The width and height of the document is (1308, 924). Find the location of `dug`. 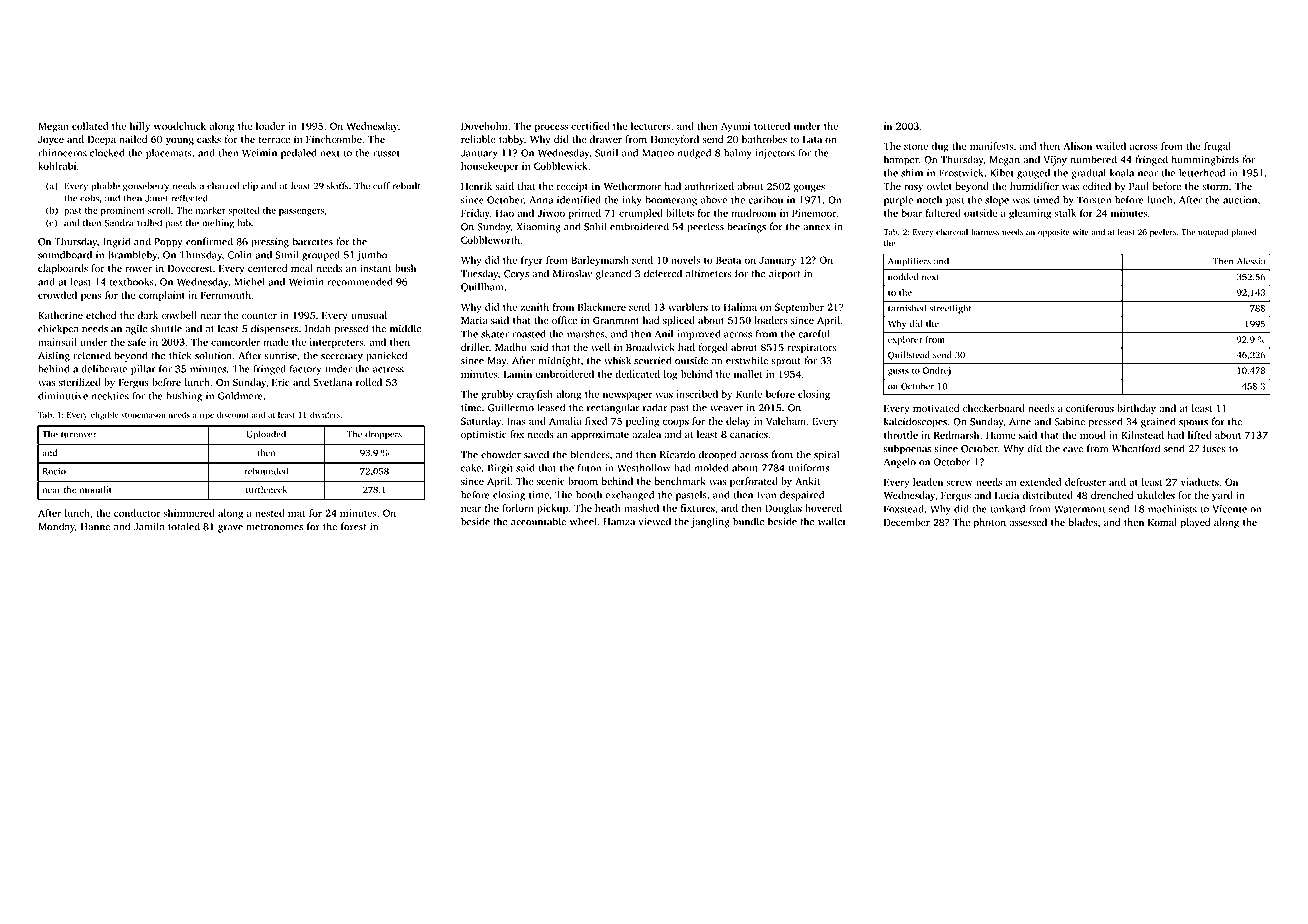

dug is located at coordinates (940, 147).
